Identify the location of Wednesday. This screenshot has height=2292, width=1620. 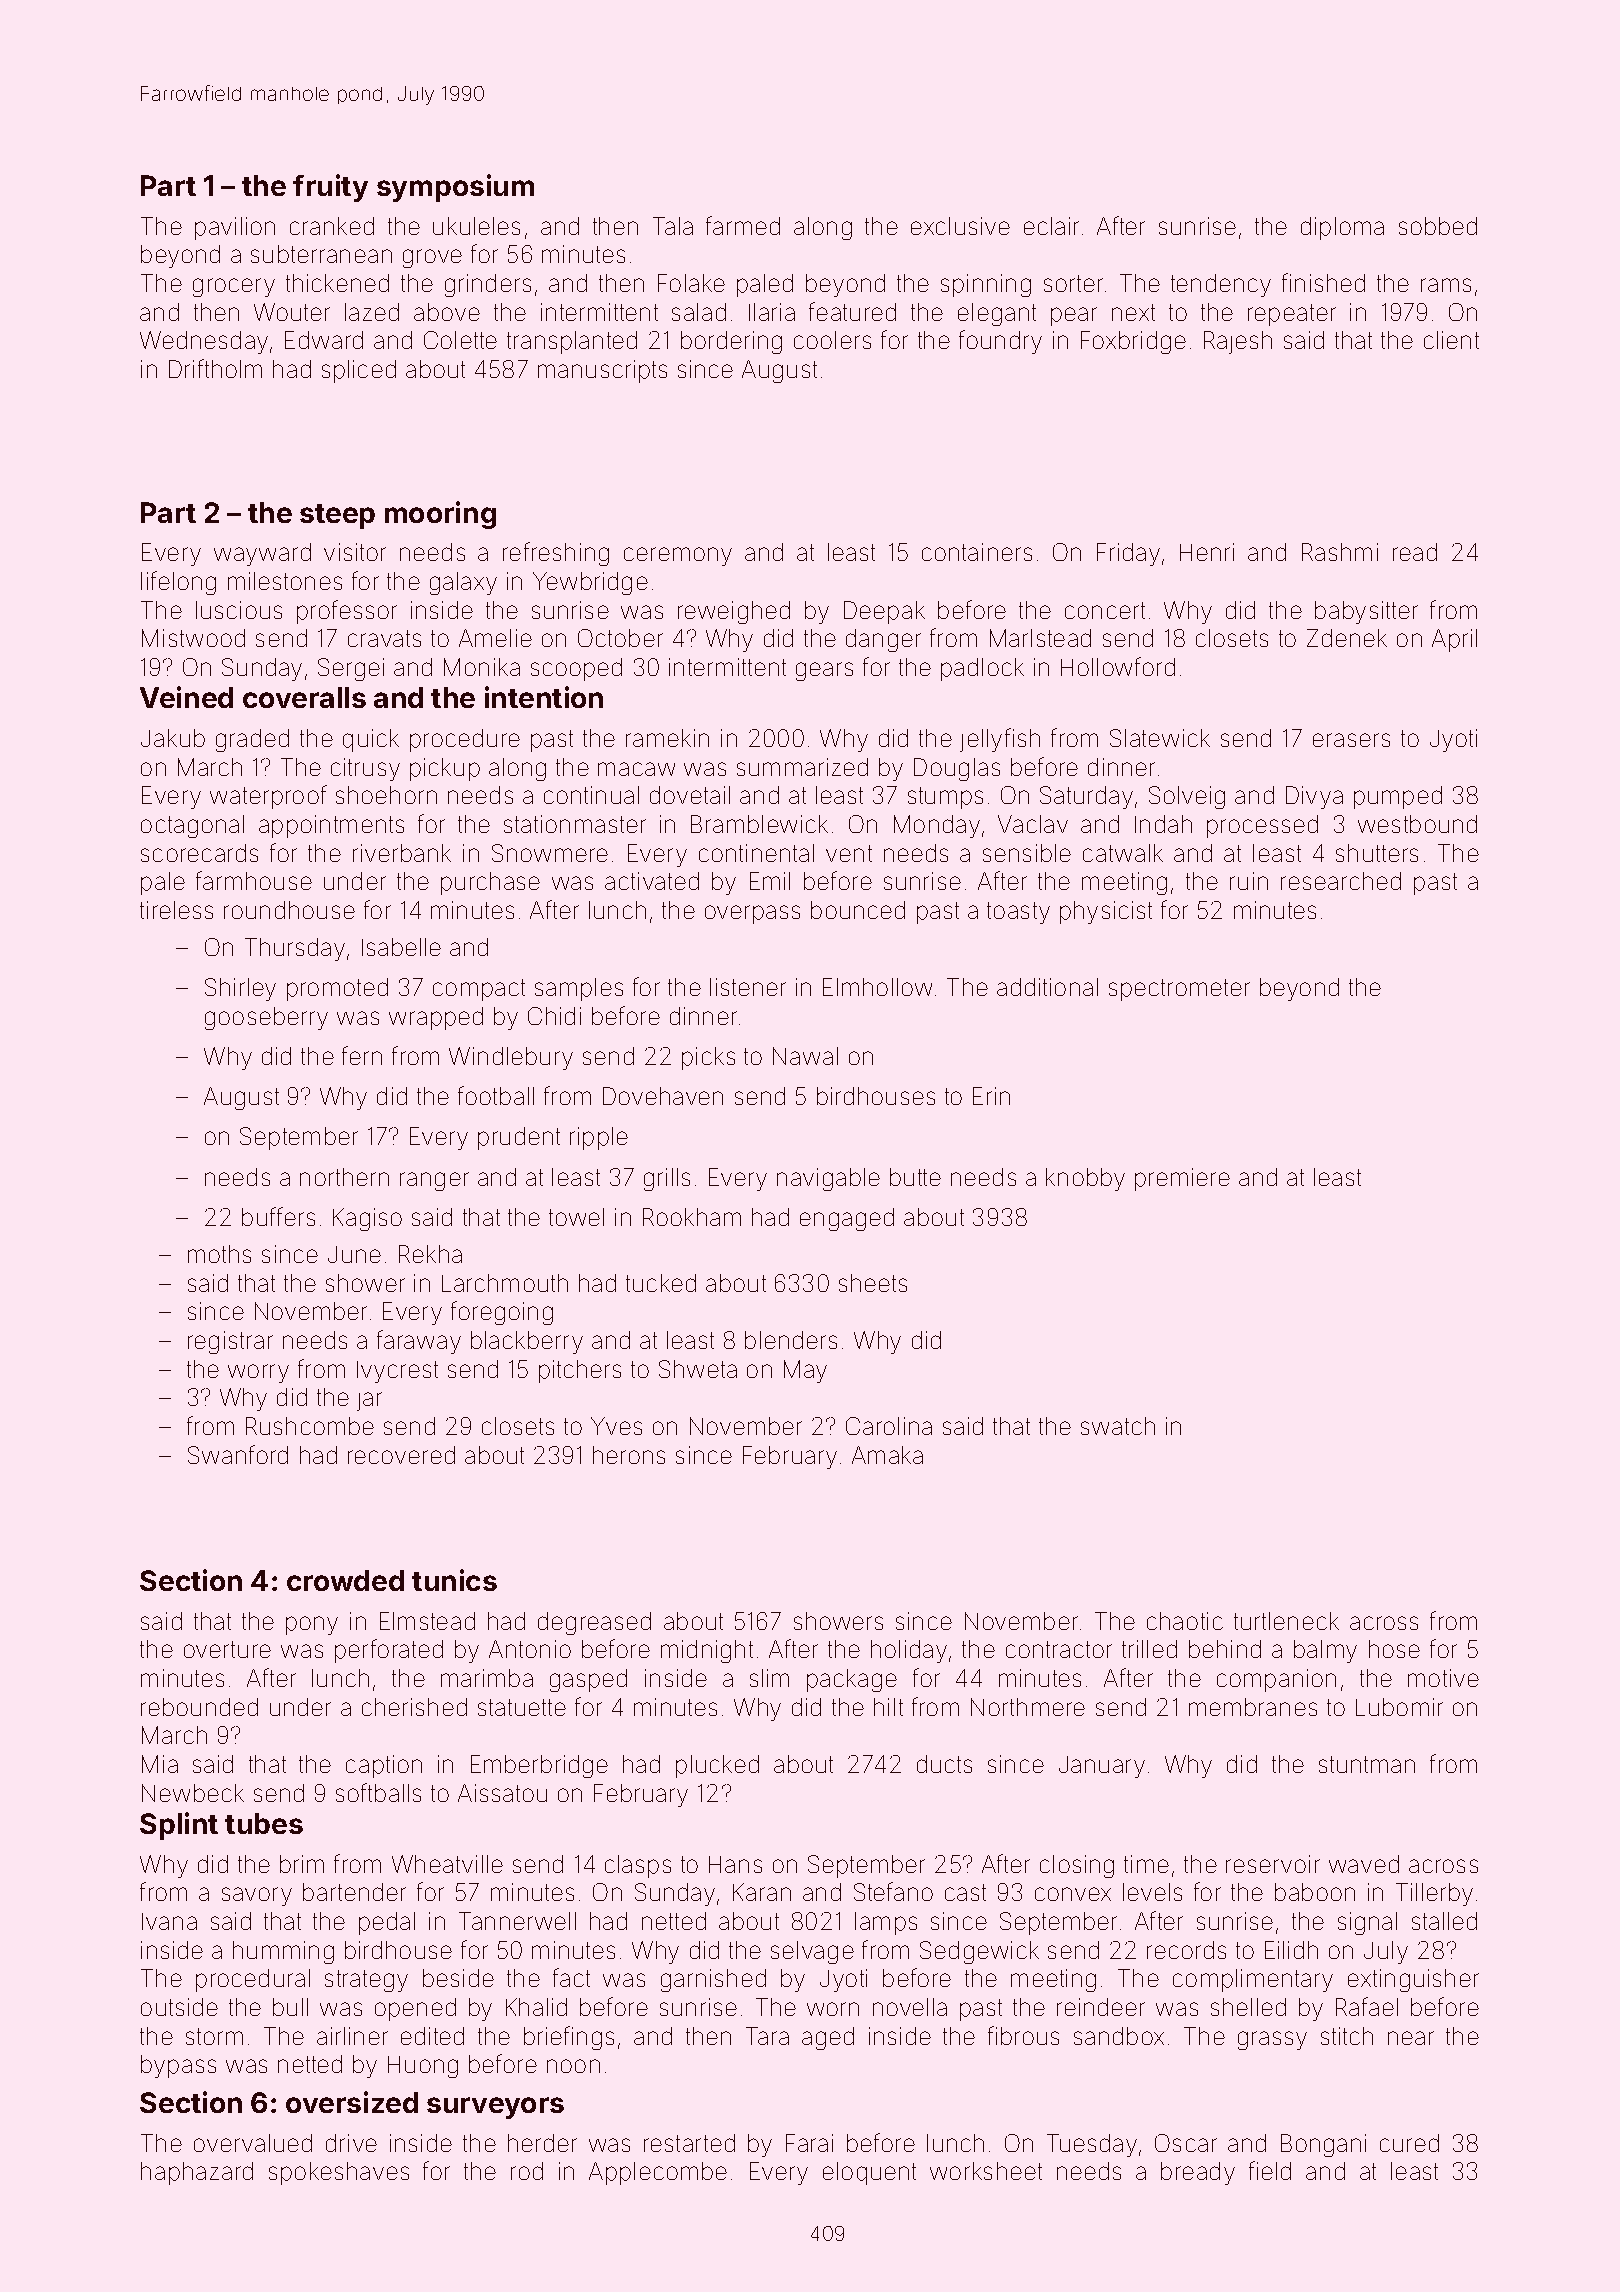
(204, 342).
